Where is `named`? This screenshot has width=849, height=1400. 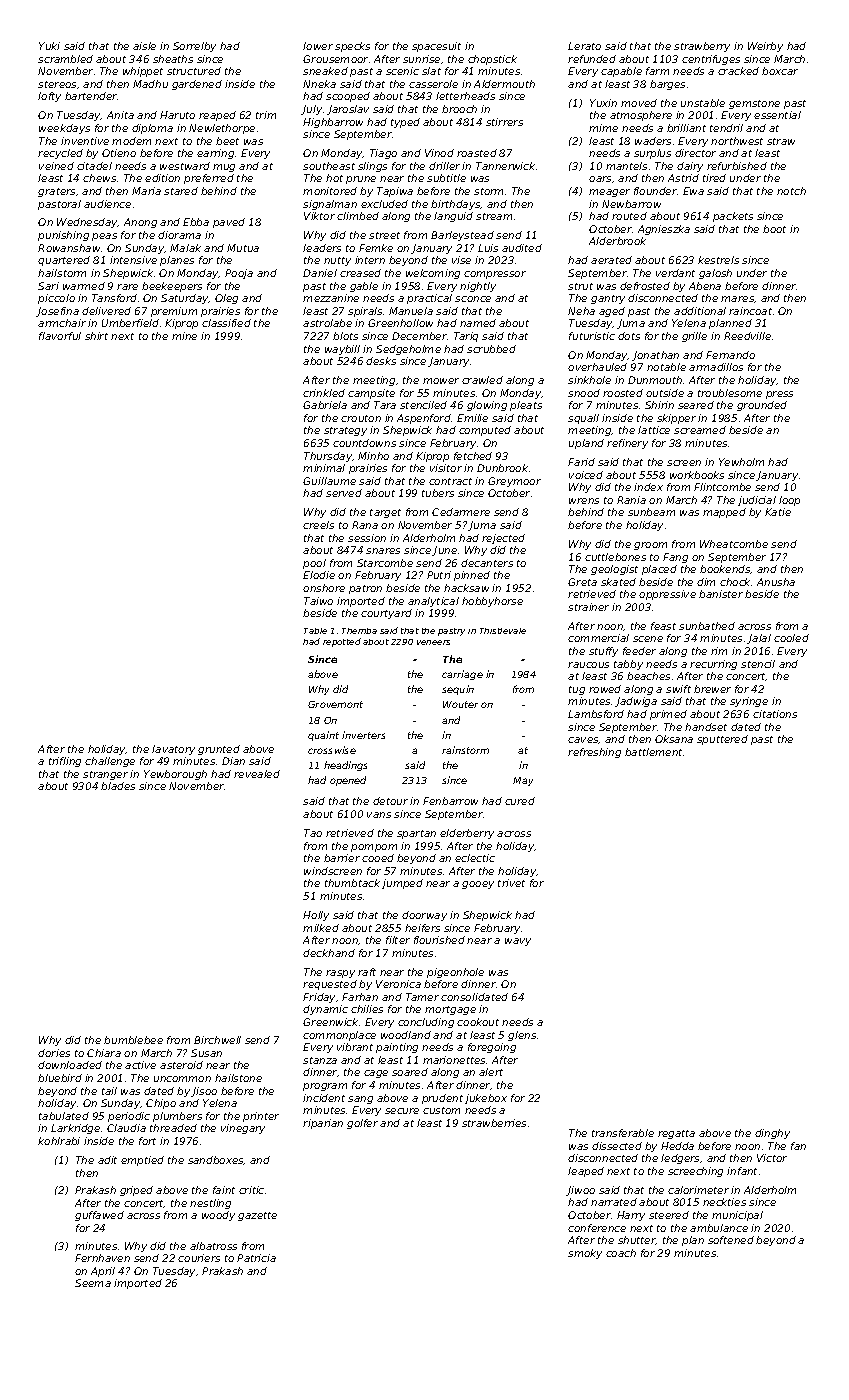
named is located at coordinates (478, 323).
